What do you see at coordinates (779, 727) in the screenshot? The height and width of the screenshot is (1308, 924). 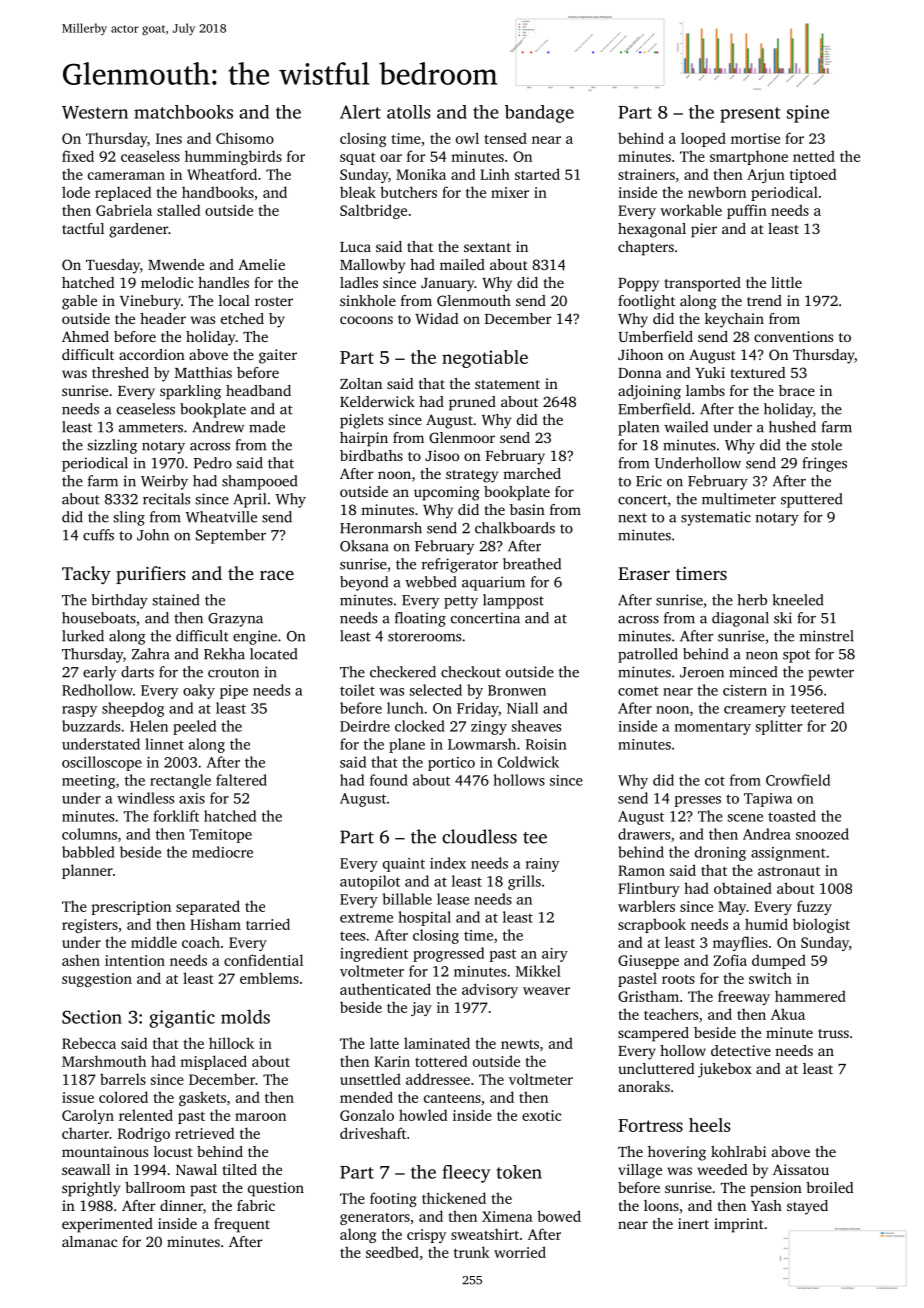 I see `splitter` at bounding box center [779, 727].
